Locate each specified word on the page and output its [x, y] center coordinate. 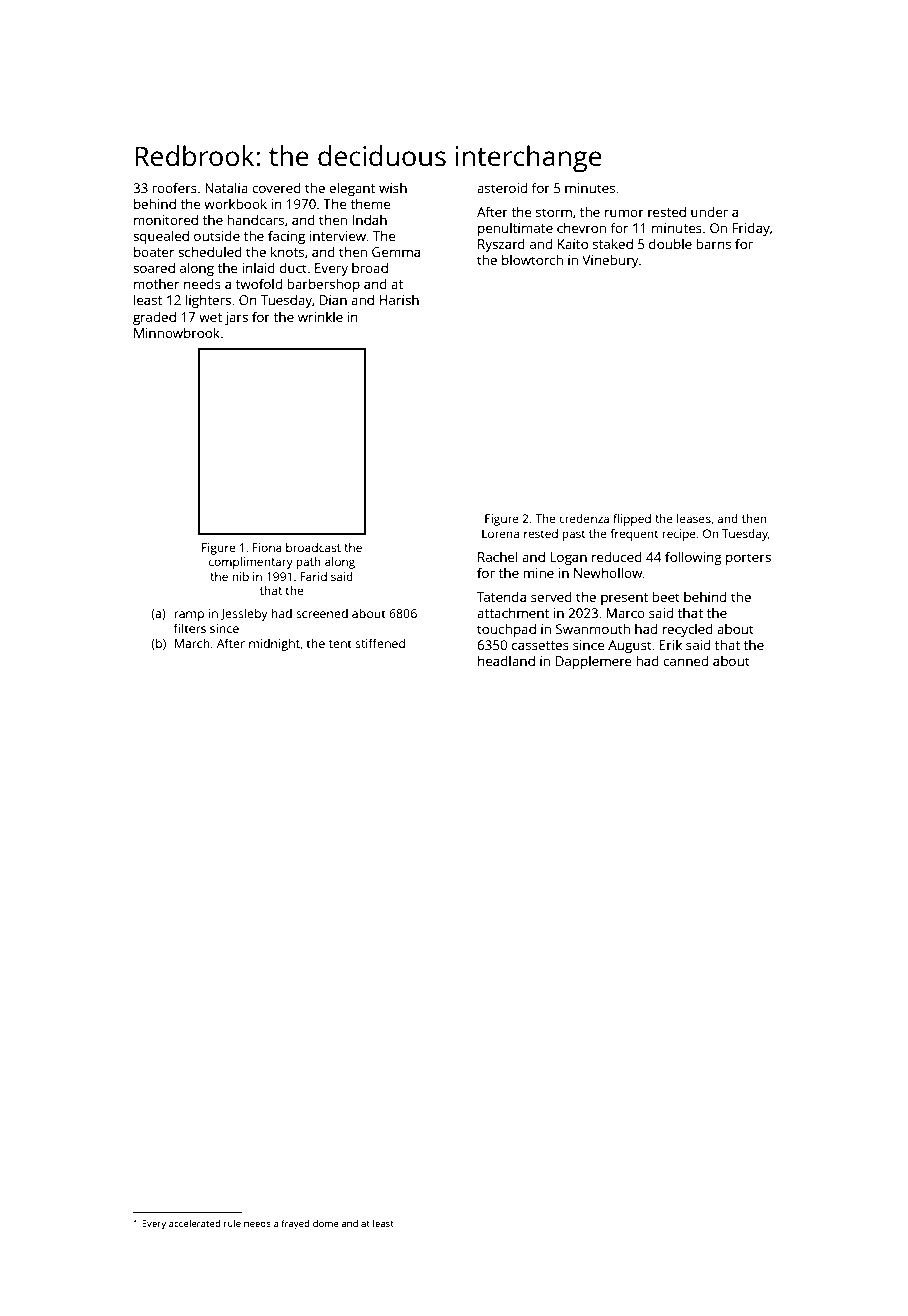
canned [685, 660]
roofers [174, 187]
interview [337, 236]
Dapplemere [594, 662]
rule [232, 1223]
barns [713, 243]
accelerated [194, 1223]
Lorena [500, 533]
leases [694, 518]
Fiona [267, 547]
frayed [295, 1224]
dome [326, 1223]
